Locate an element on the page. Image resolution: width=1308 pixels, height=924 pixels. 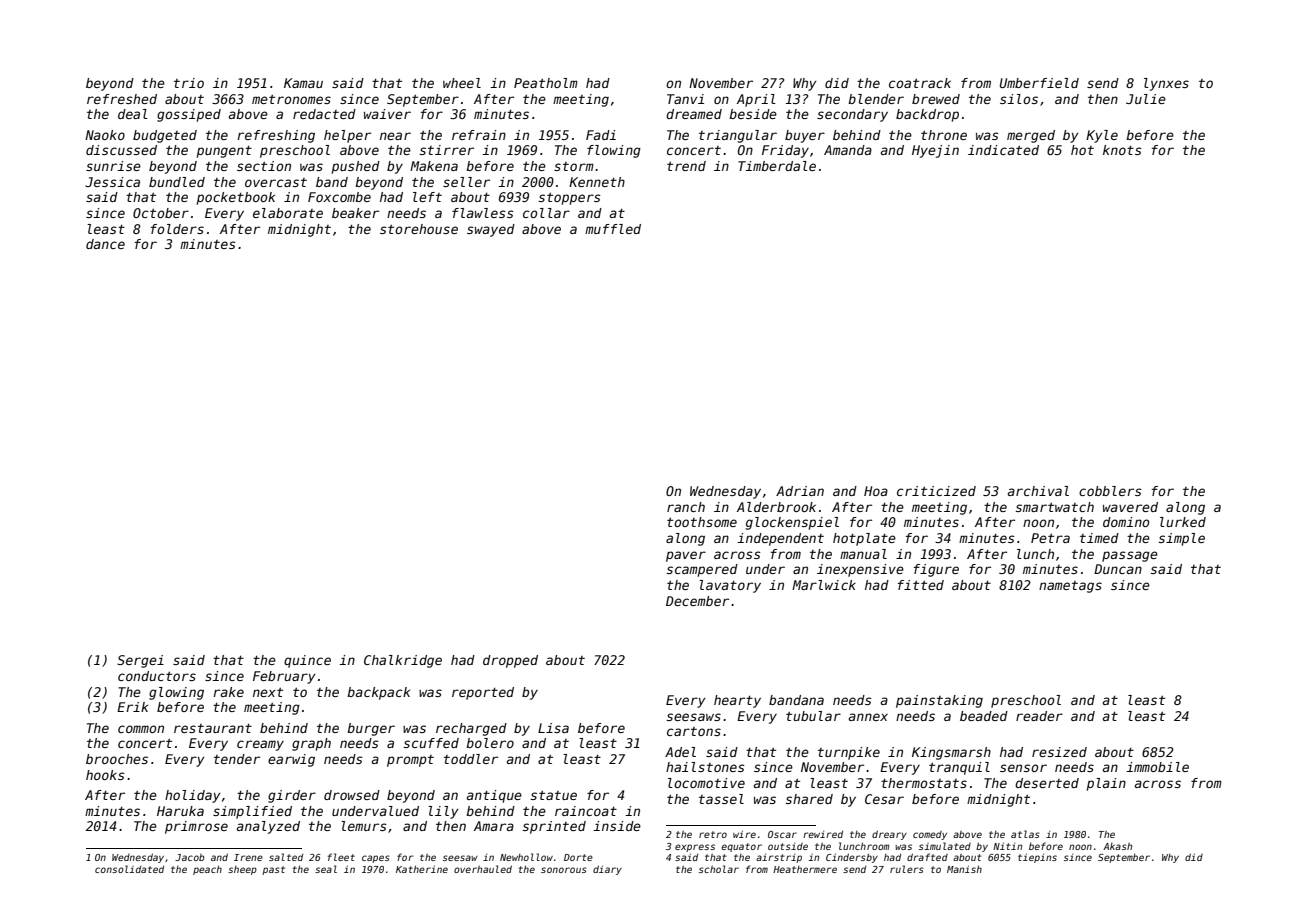
atlas is located at coordinates (1025, 834).
